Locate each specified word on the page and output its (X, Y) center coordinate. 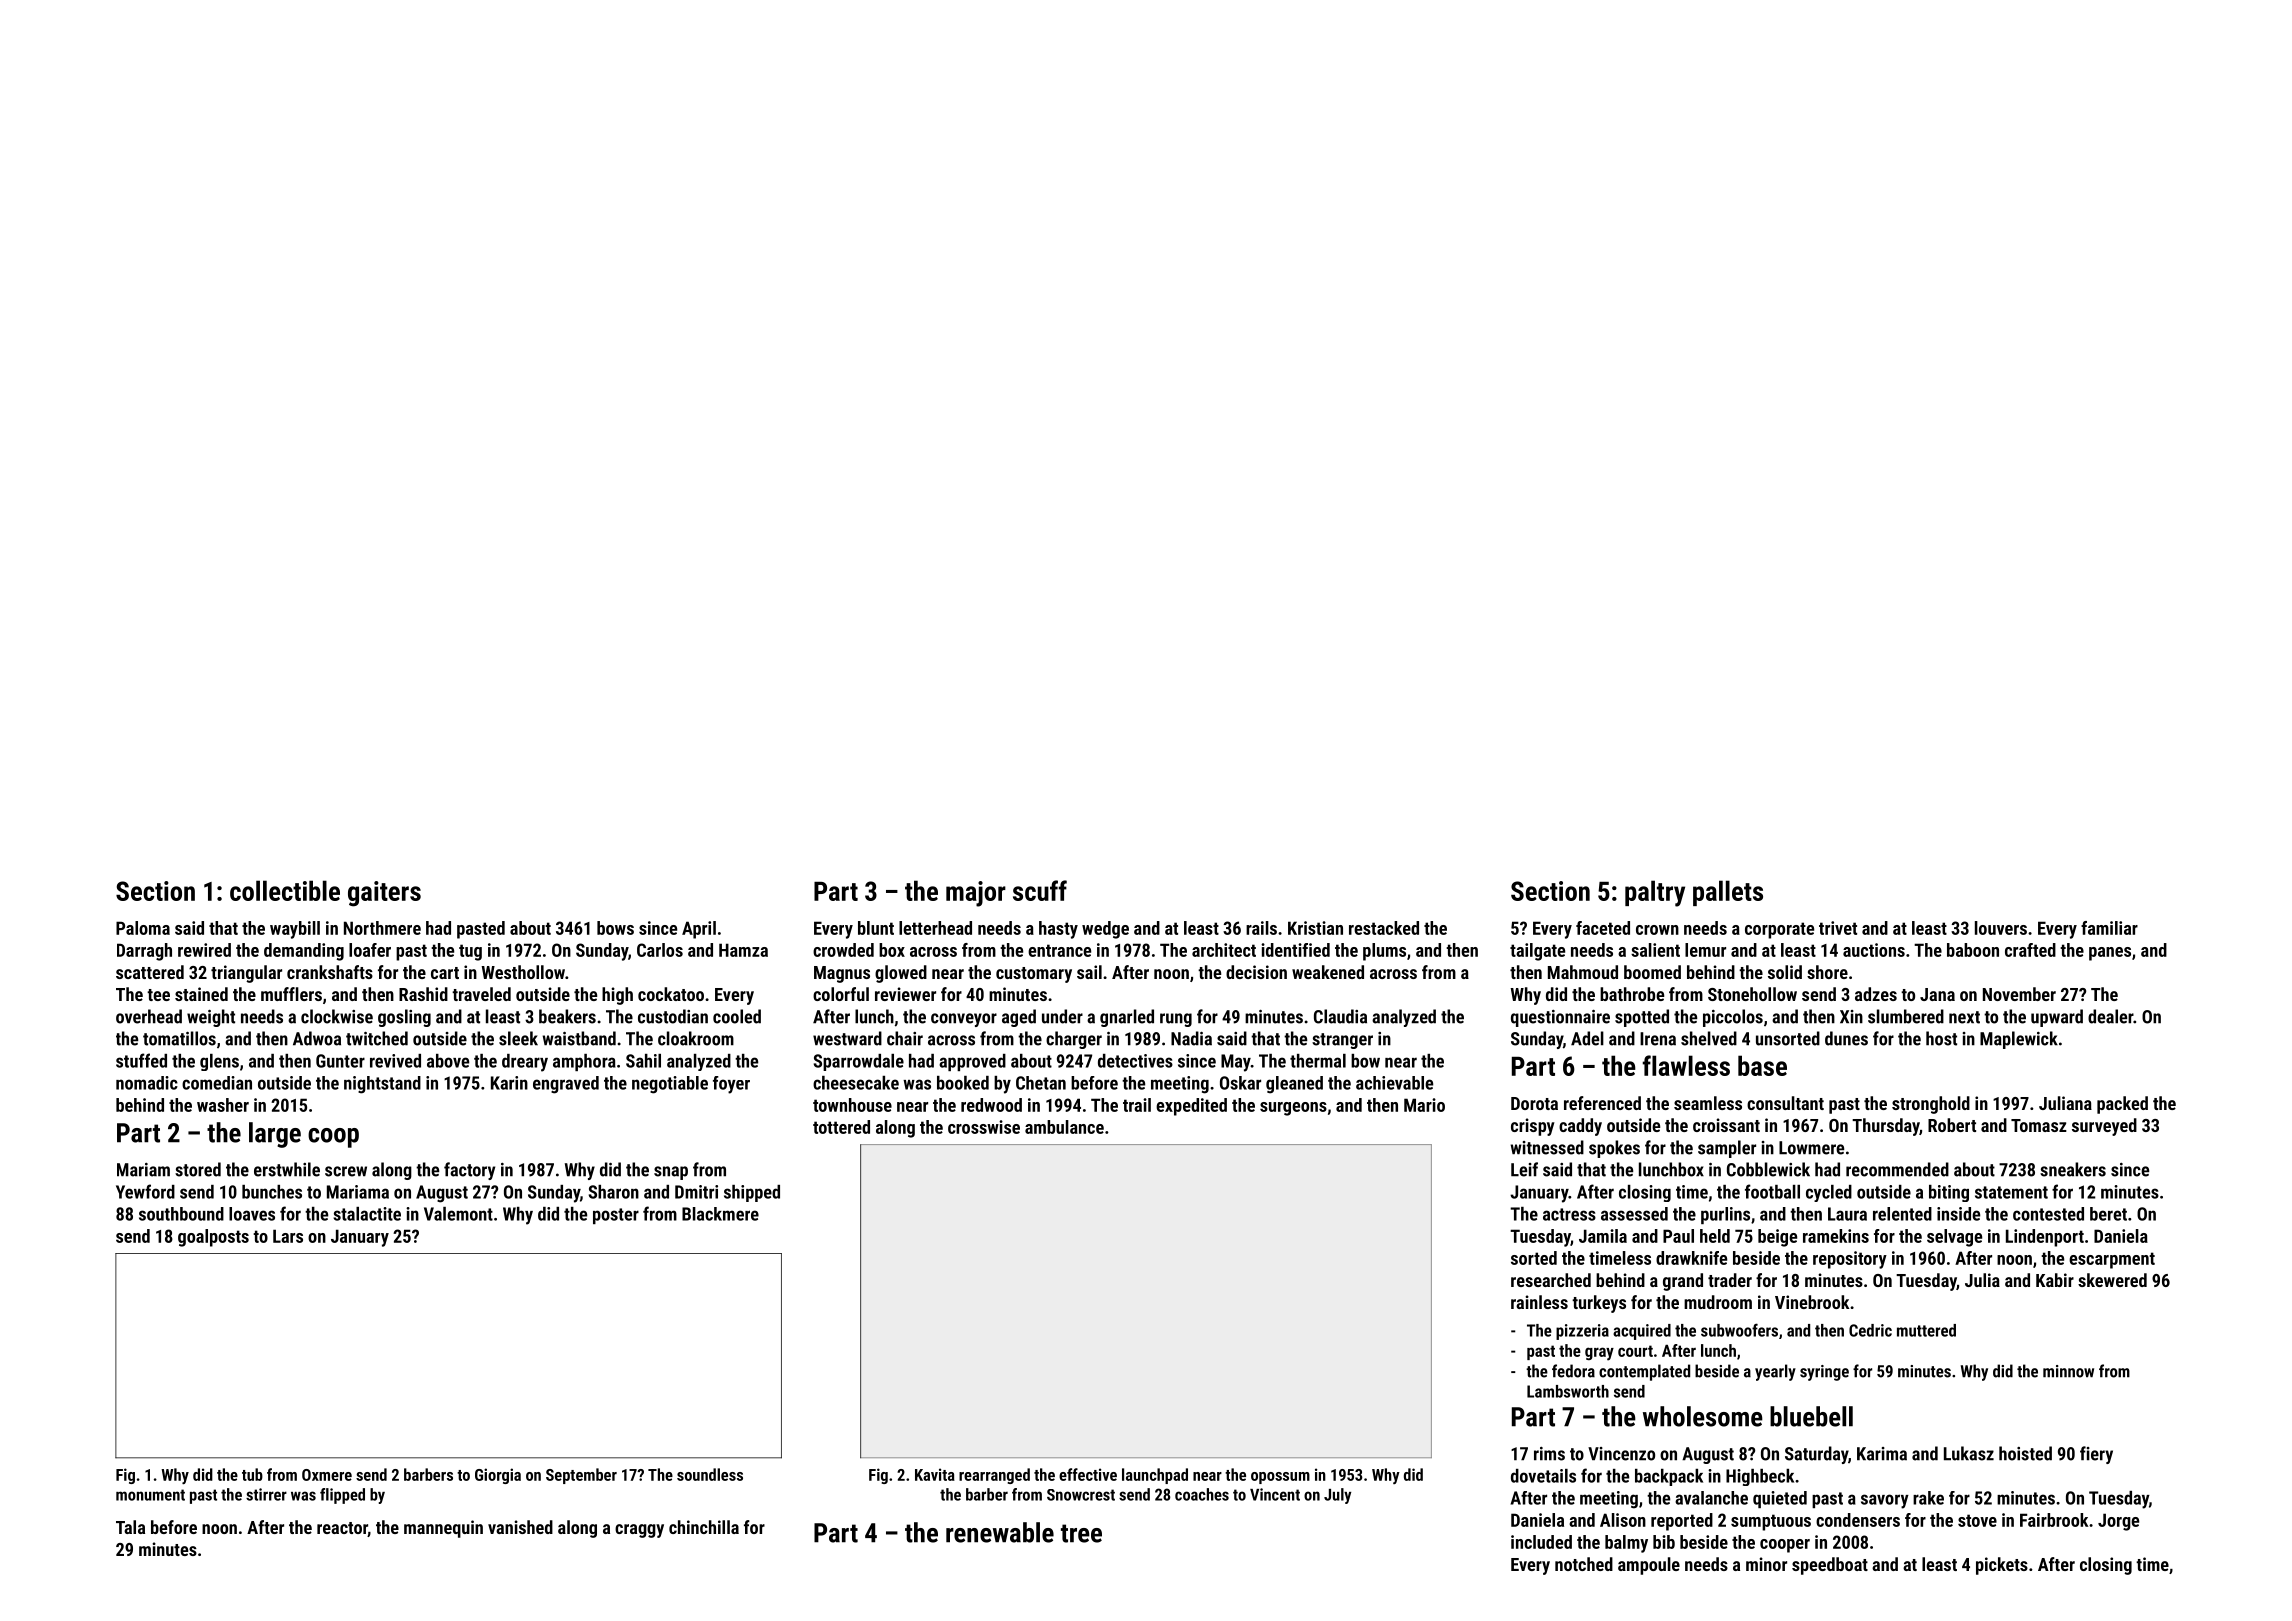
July (1337, 1496)
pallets (1728, 893)
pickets (2002, 1566)
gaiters (384, 894)
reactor (342, 1529)
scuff (1040, 890)
